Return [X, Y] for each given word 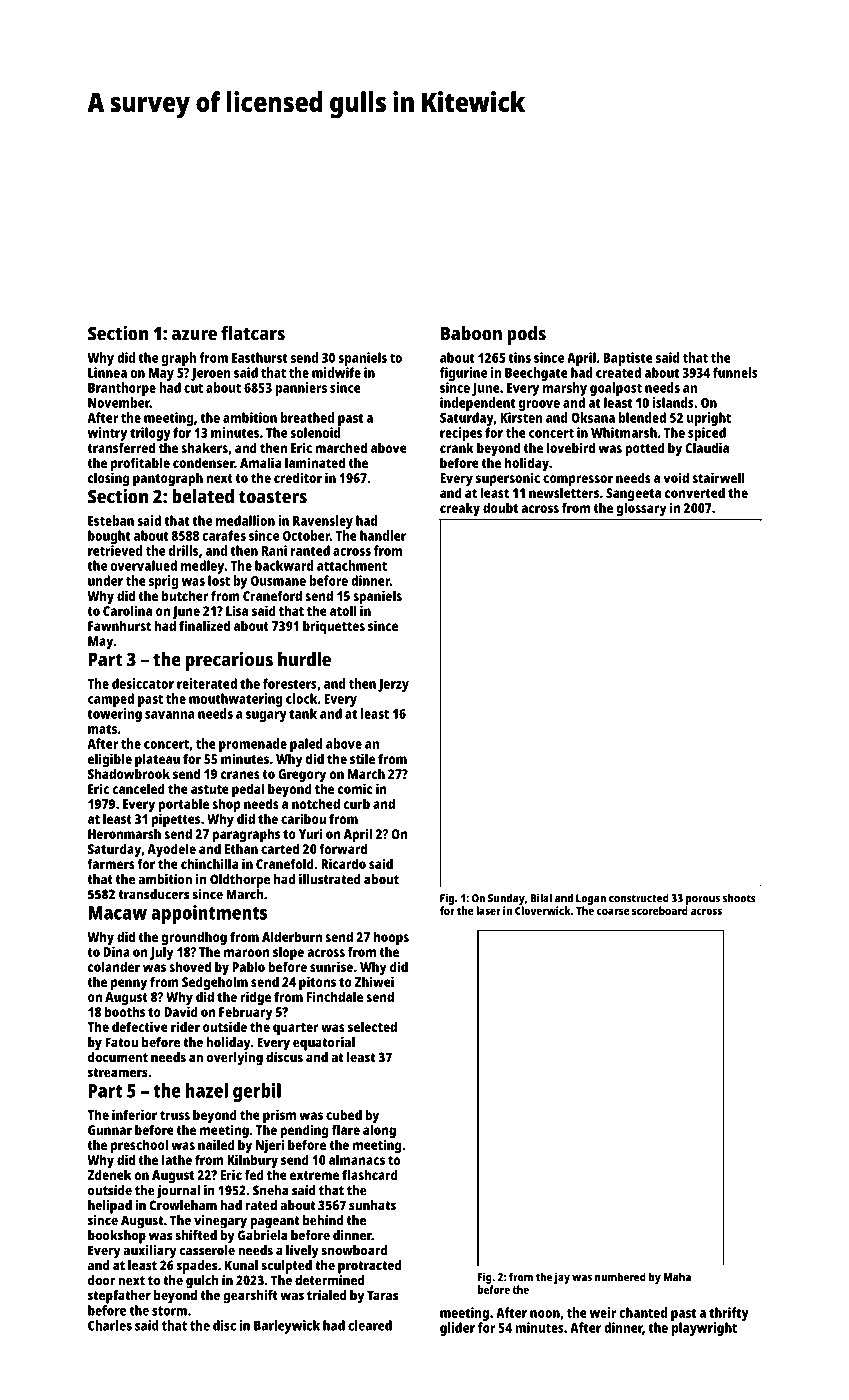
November [119, 402]
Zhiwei [374, 981]
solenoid [315, 432]
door [102, 1280]
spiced [707, 434]
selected [372, 1026]
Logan [591, 899]
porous [703, 900]
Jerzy [393, 685]
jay [562, 1278]
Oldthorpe [240, 881]
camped [111, 700]
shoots [739, 898]
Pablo [248, 966]
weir [603, 1312]
